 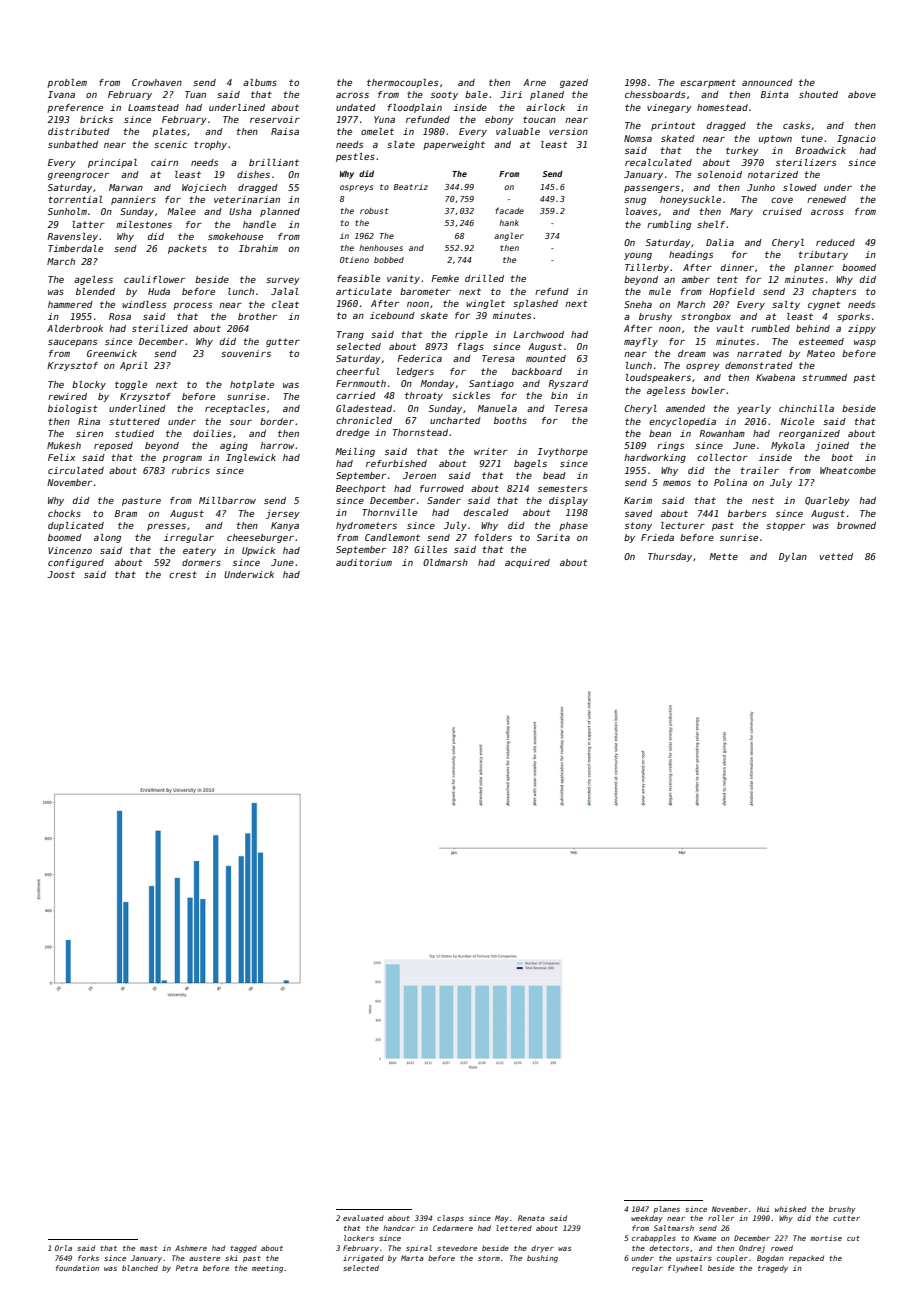 I want to click on Mette, so click(x=723, y=556).
